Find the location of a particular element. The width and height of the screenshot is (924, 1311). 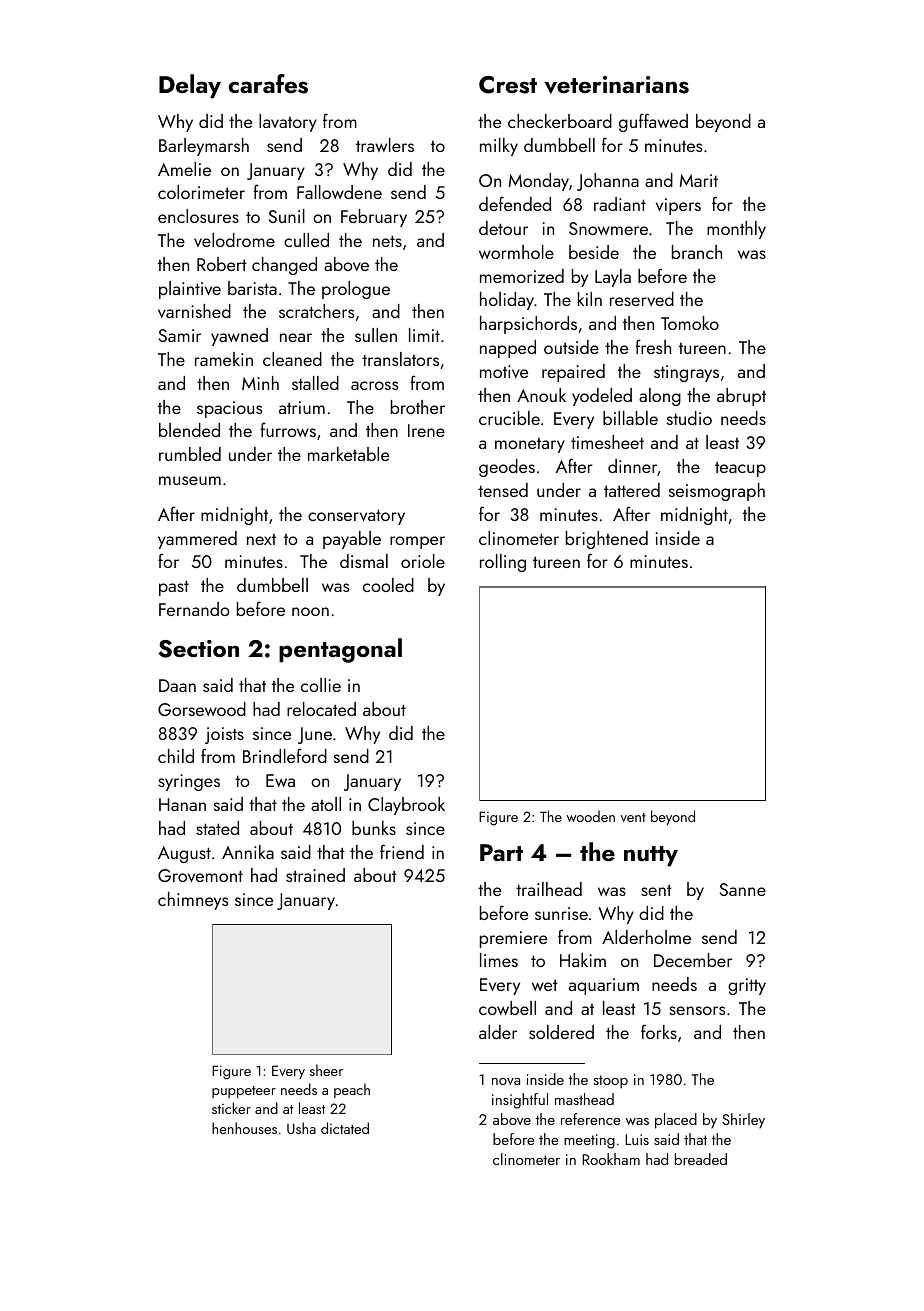

Crest is located at coordinates (508, 85).
